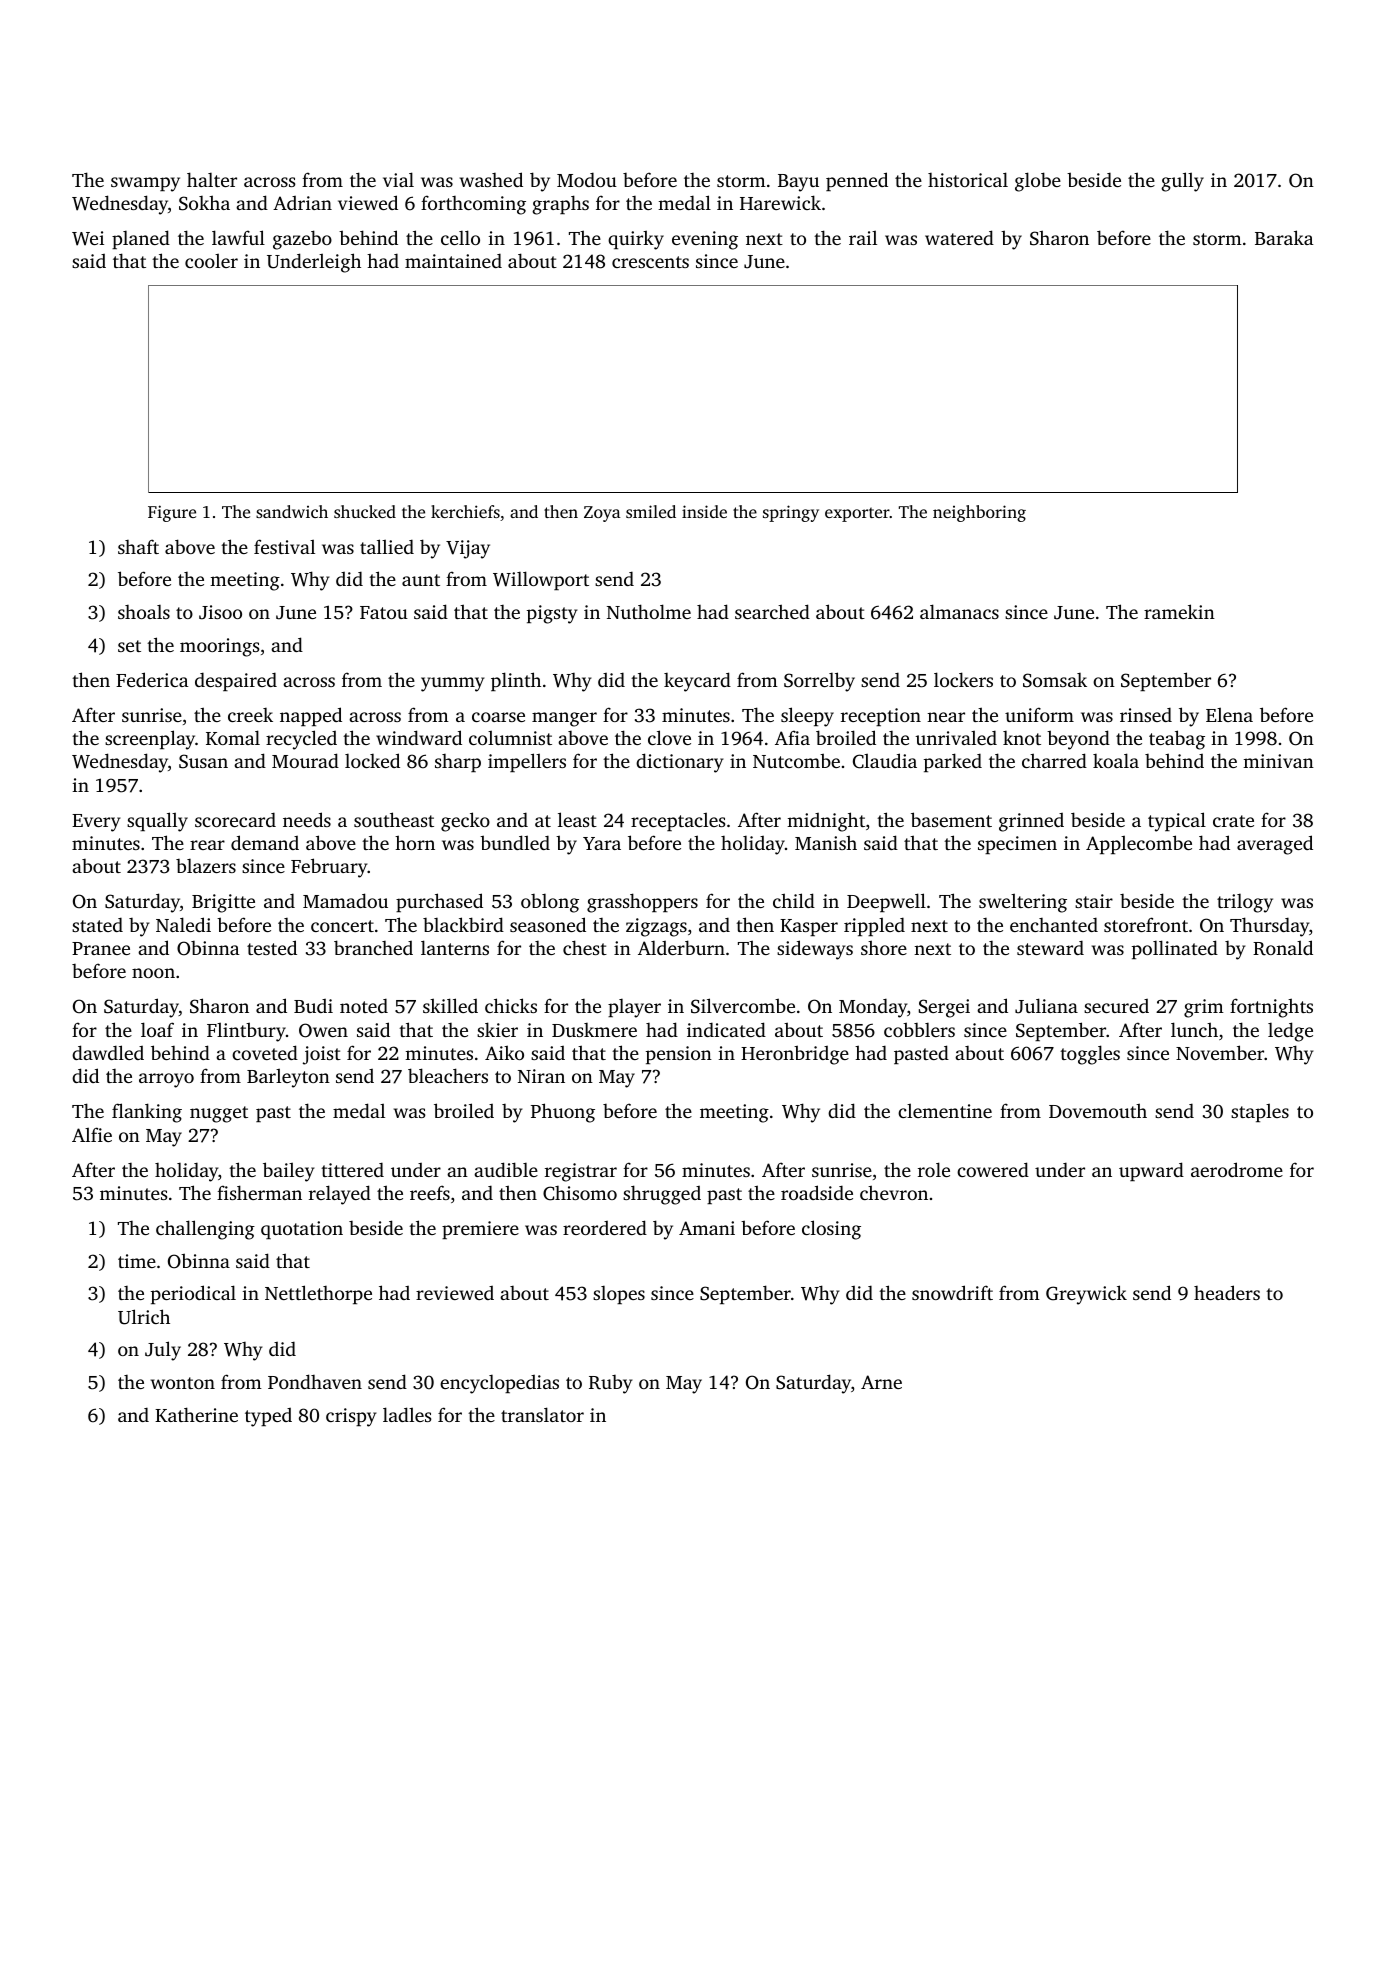 The width and height of the page is (1386, 1969). I want to click on Figure, so click(172, 513).
